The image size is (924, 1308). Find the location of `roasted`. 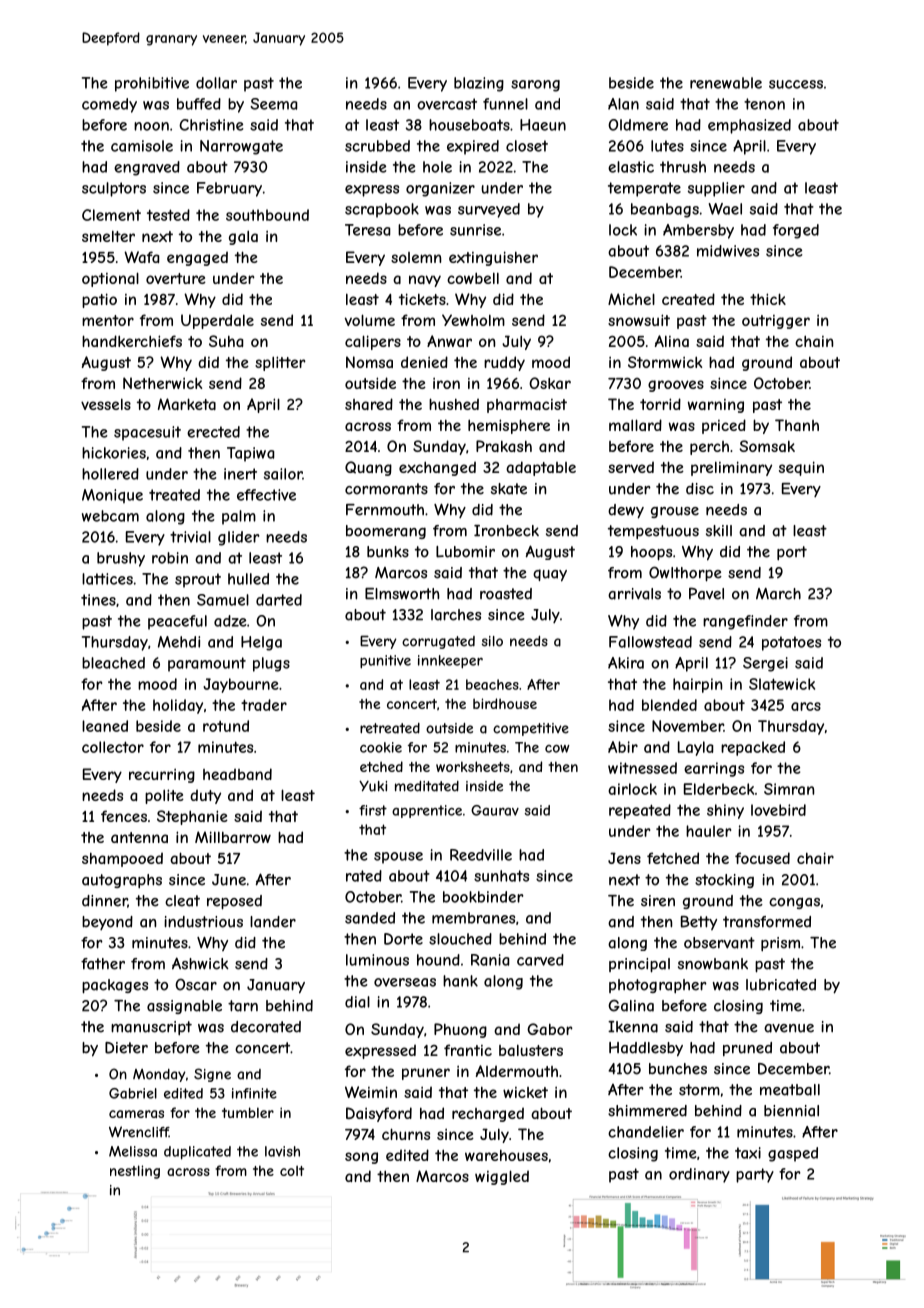

roasted is located at coordinates (506, 594).
